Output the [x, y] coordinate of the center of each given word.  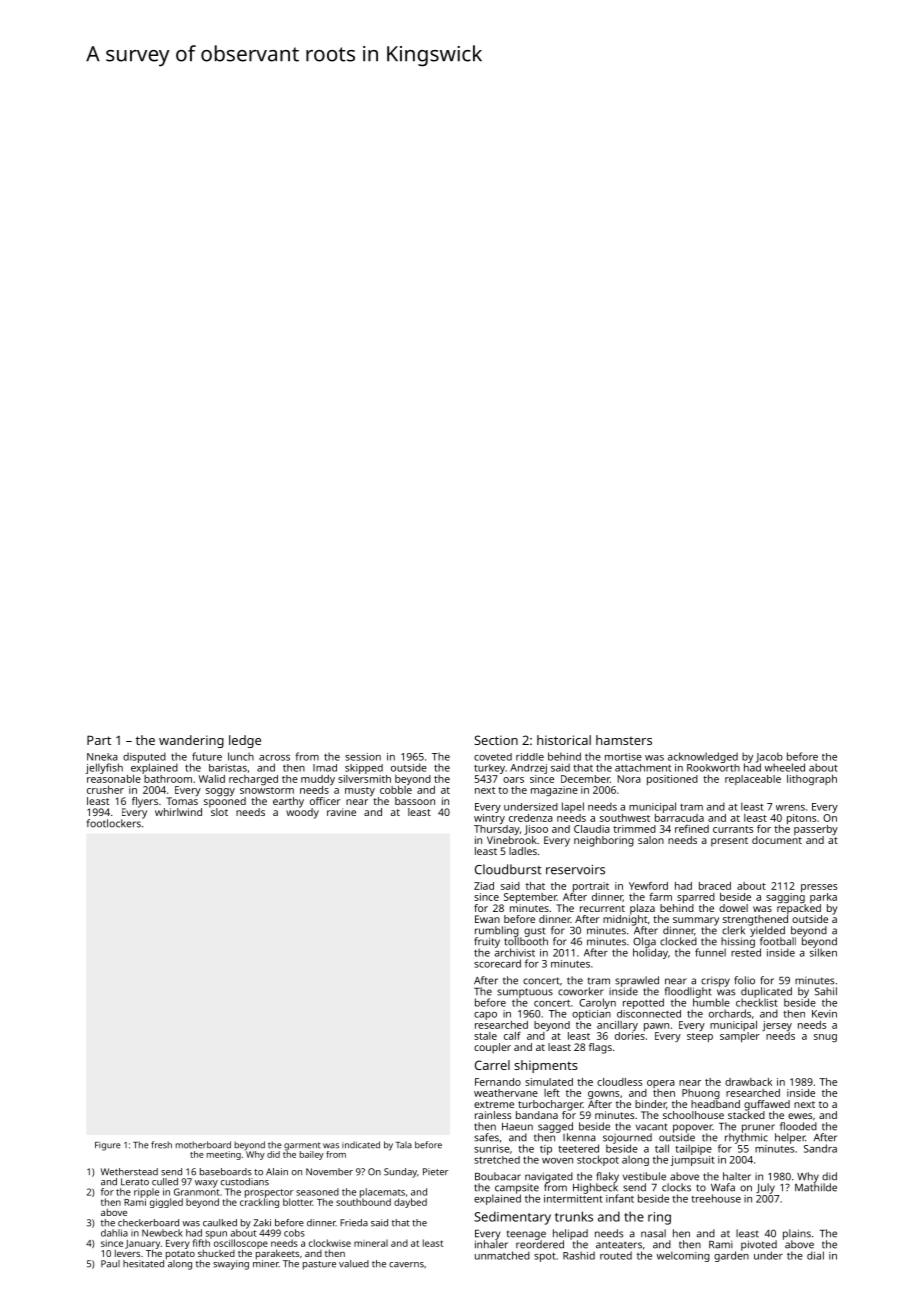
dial [815, 1255]
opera [661, 1084]
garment [302, 1146]
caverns [406, 1265]
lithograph [812, 780]
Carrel [492, 1065]
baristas [228, 768]
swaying [231, 1265]
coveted [493, 757]
